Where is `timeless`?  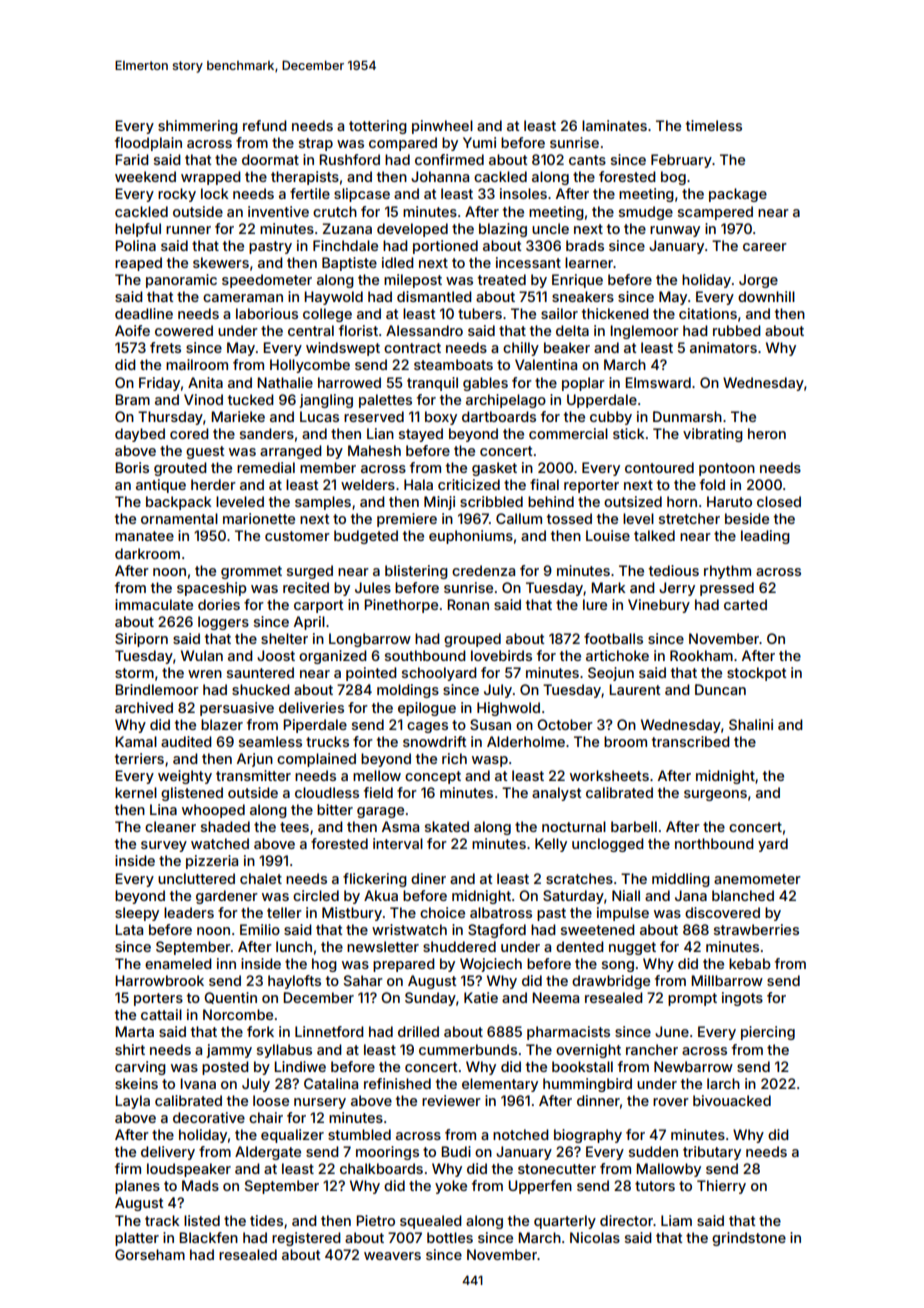
timeless is located at coordinates (714, 125).
